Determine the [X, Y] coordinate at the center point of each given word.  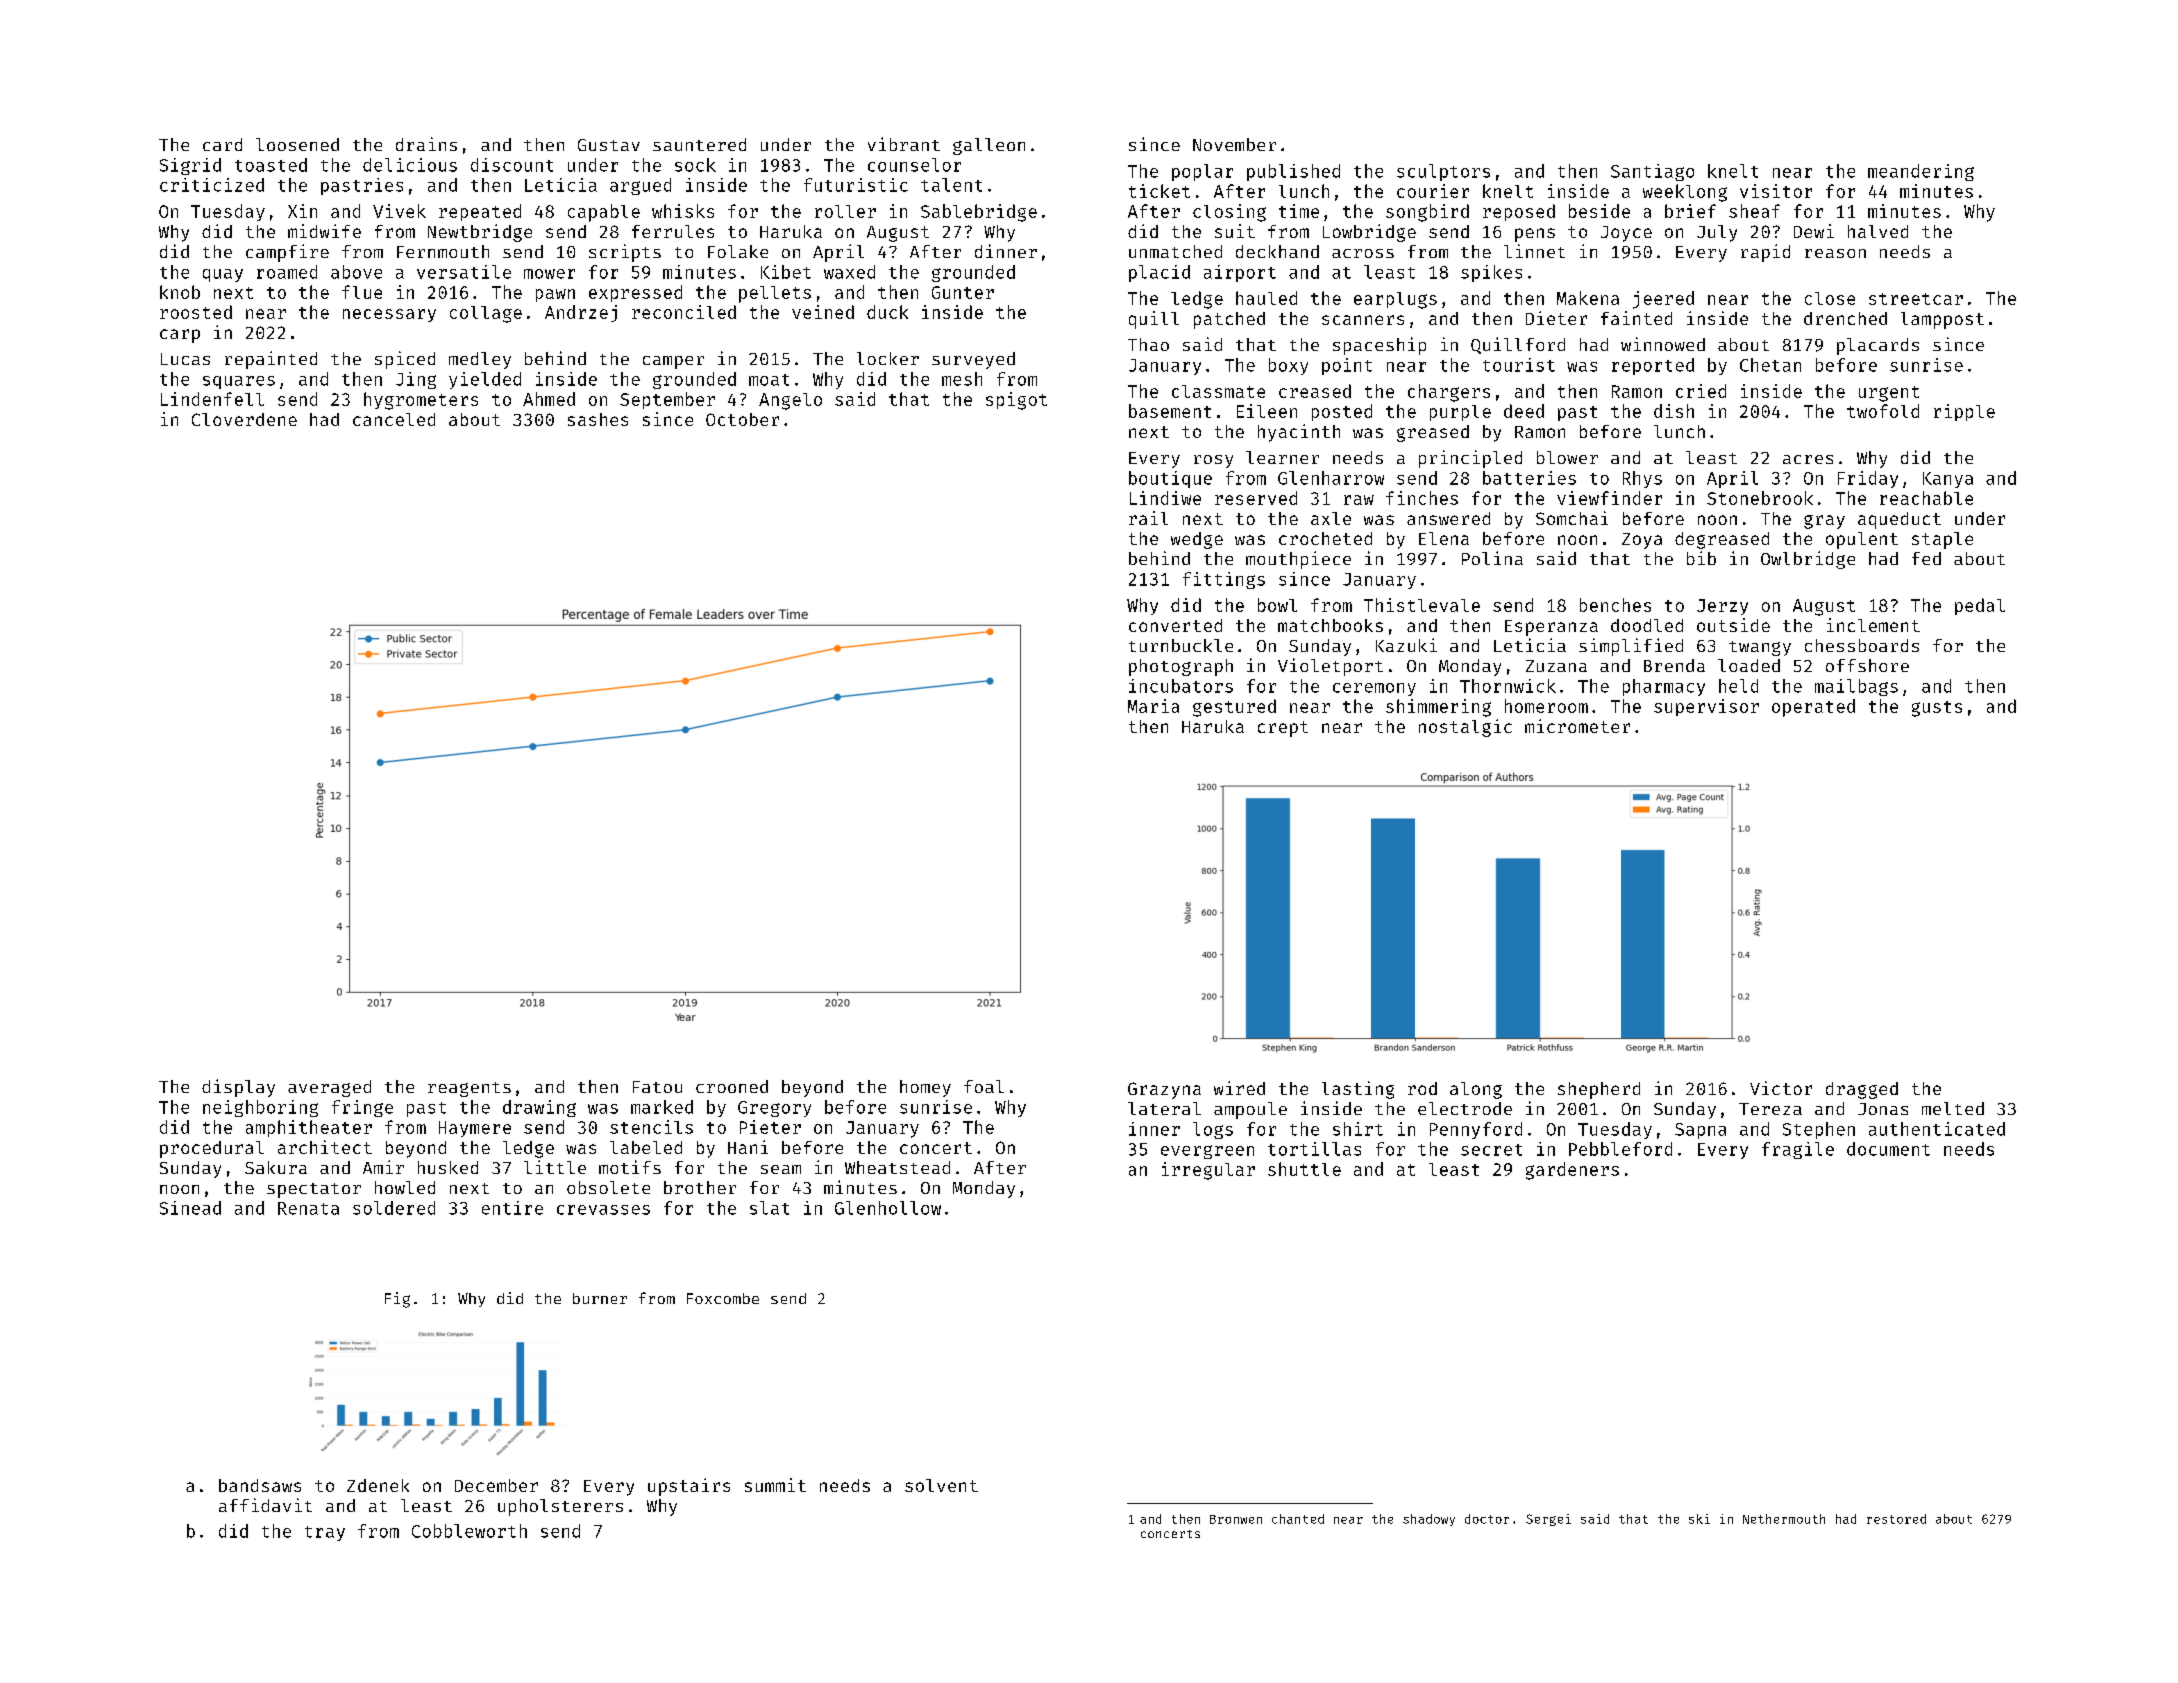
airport [1240, 273]
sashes [598, 419]
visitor [1776, 191]
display [238, 1088]
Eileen [1267, 411]
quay [223, 275]
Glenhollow [888, 1208]
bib [1701, 558]
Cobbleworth [469, 1531]
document [1888, 1149]
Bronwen [1236, 1519]
